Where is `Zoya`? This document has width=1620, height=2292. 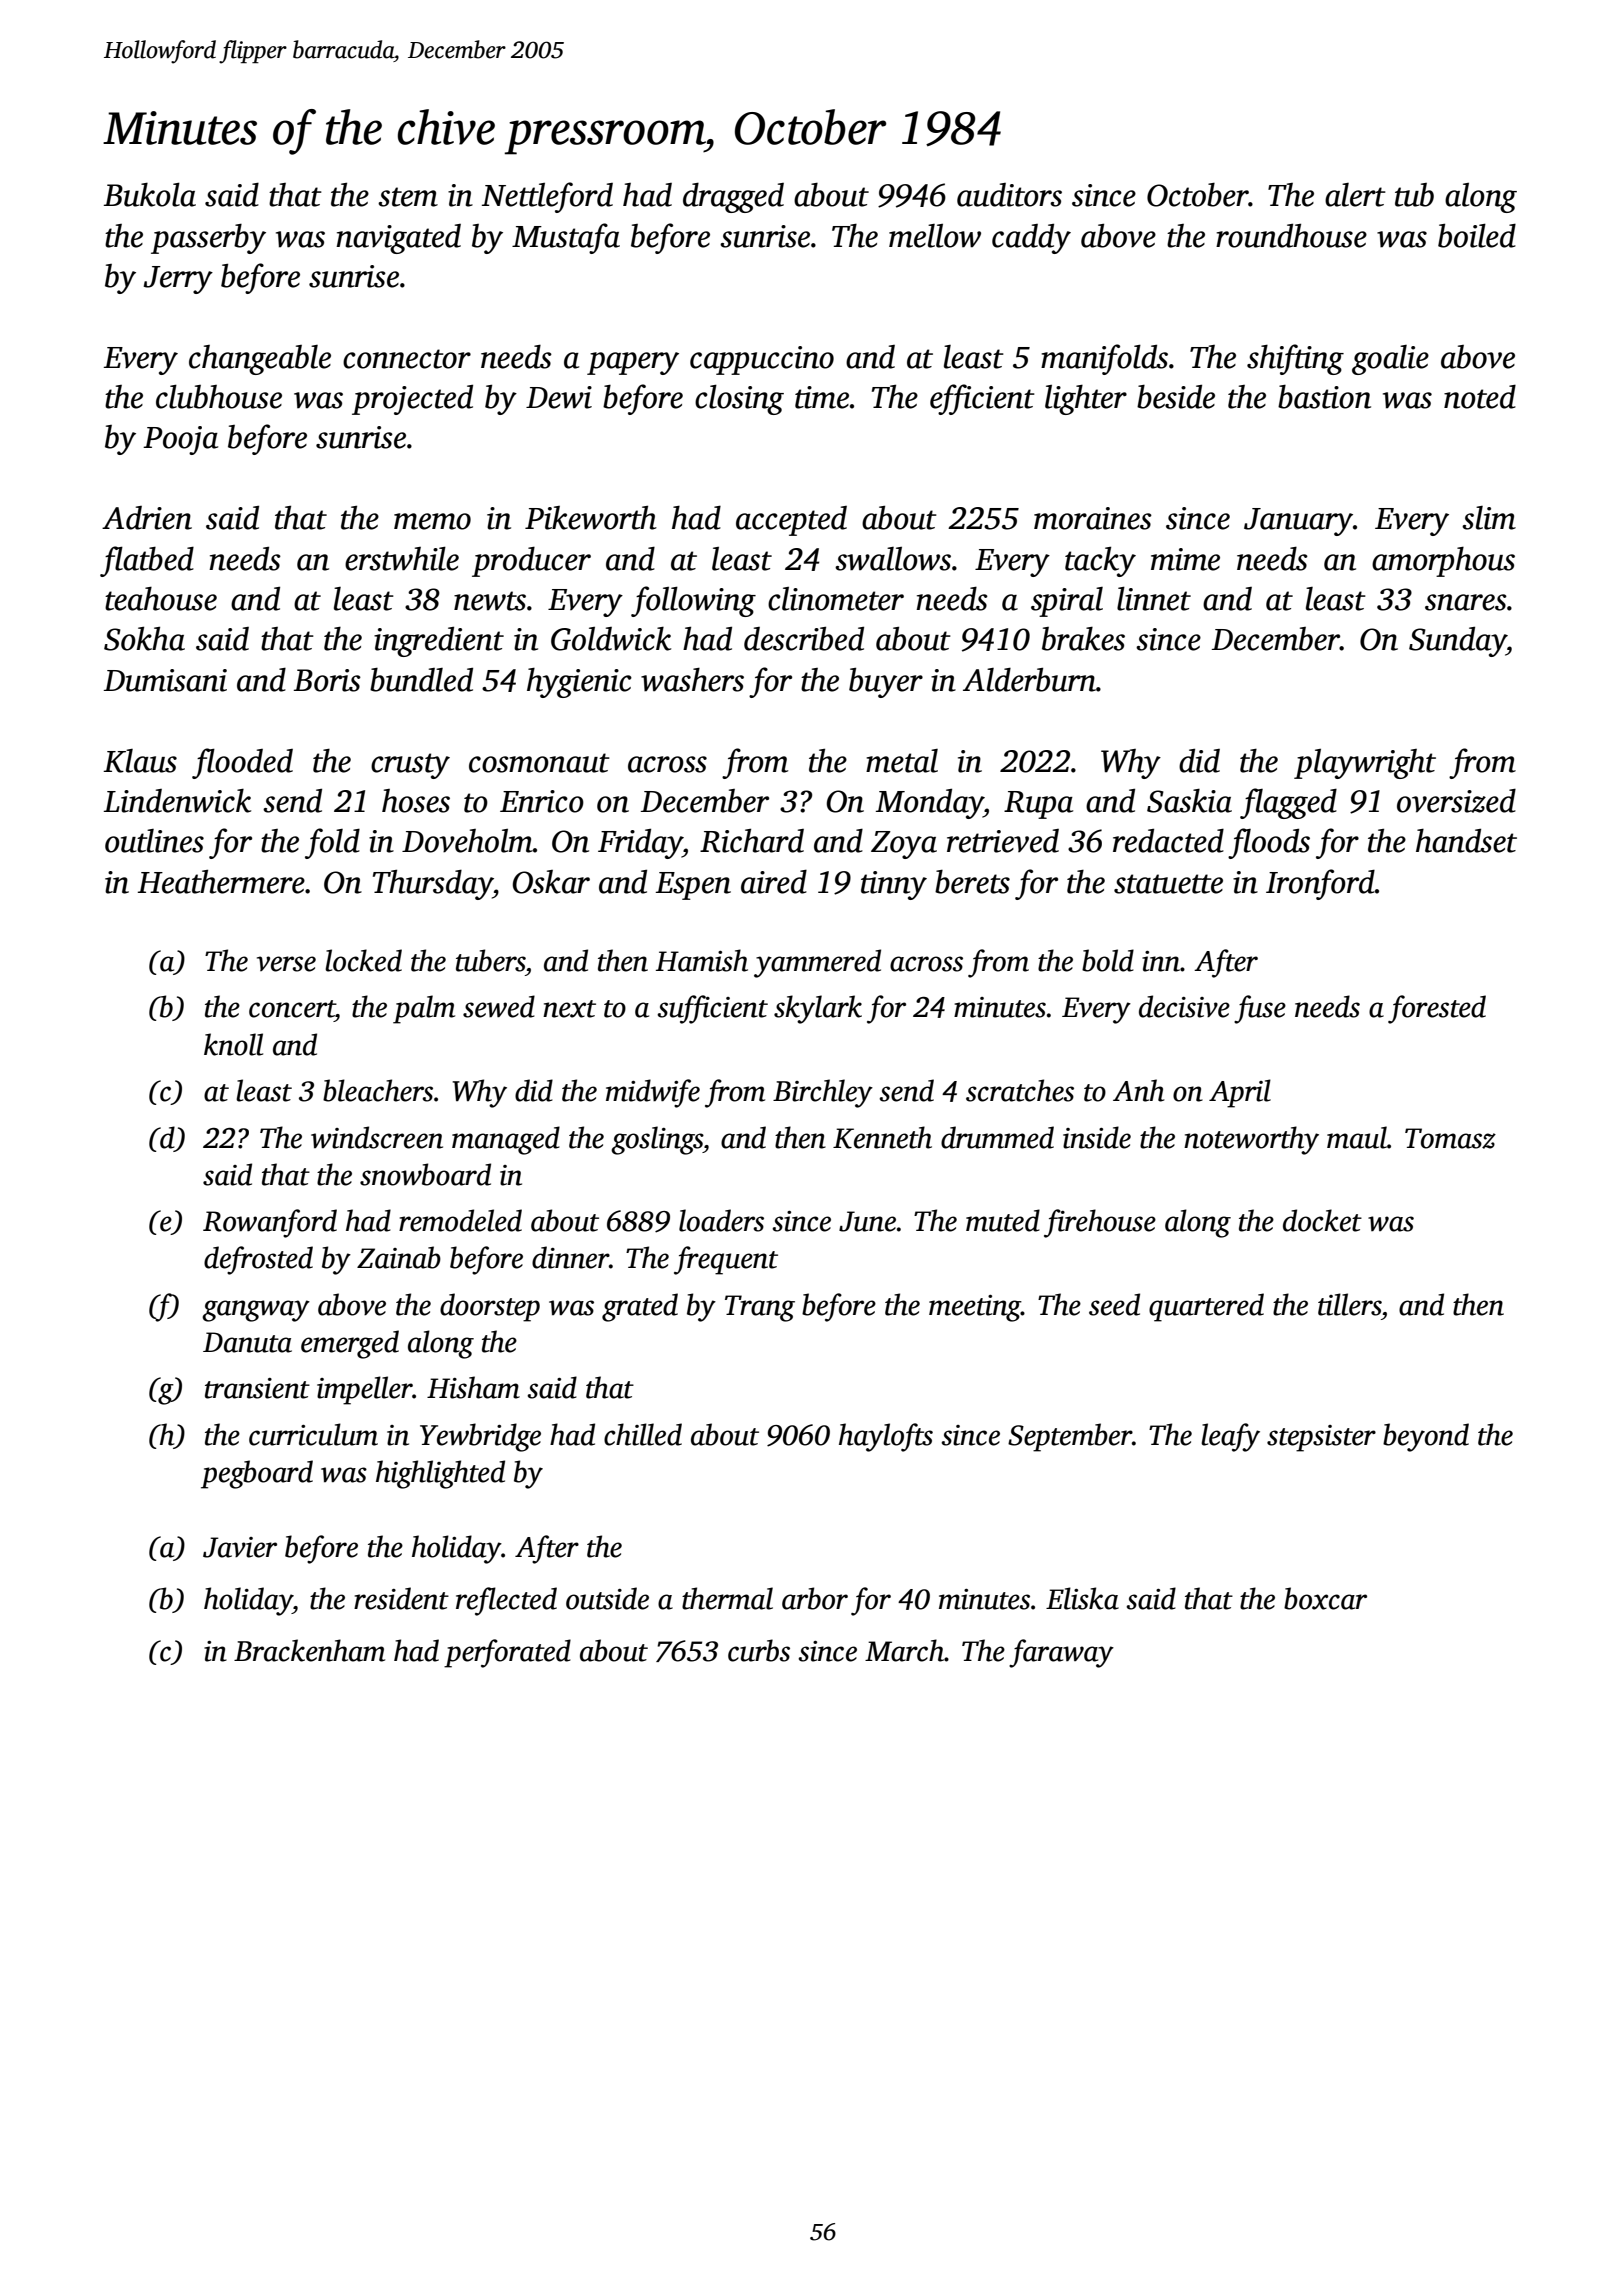
Zoya is located at coordinates (904, 845).
